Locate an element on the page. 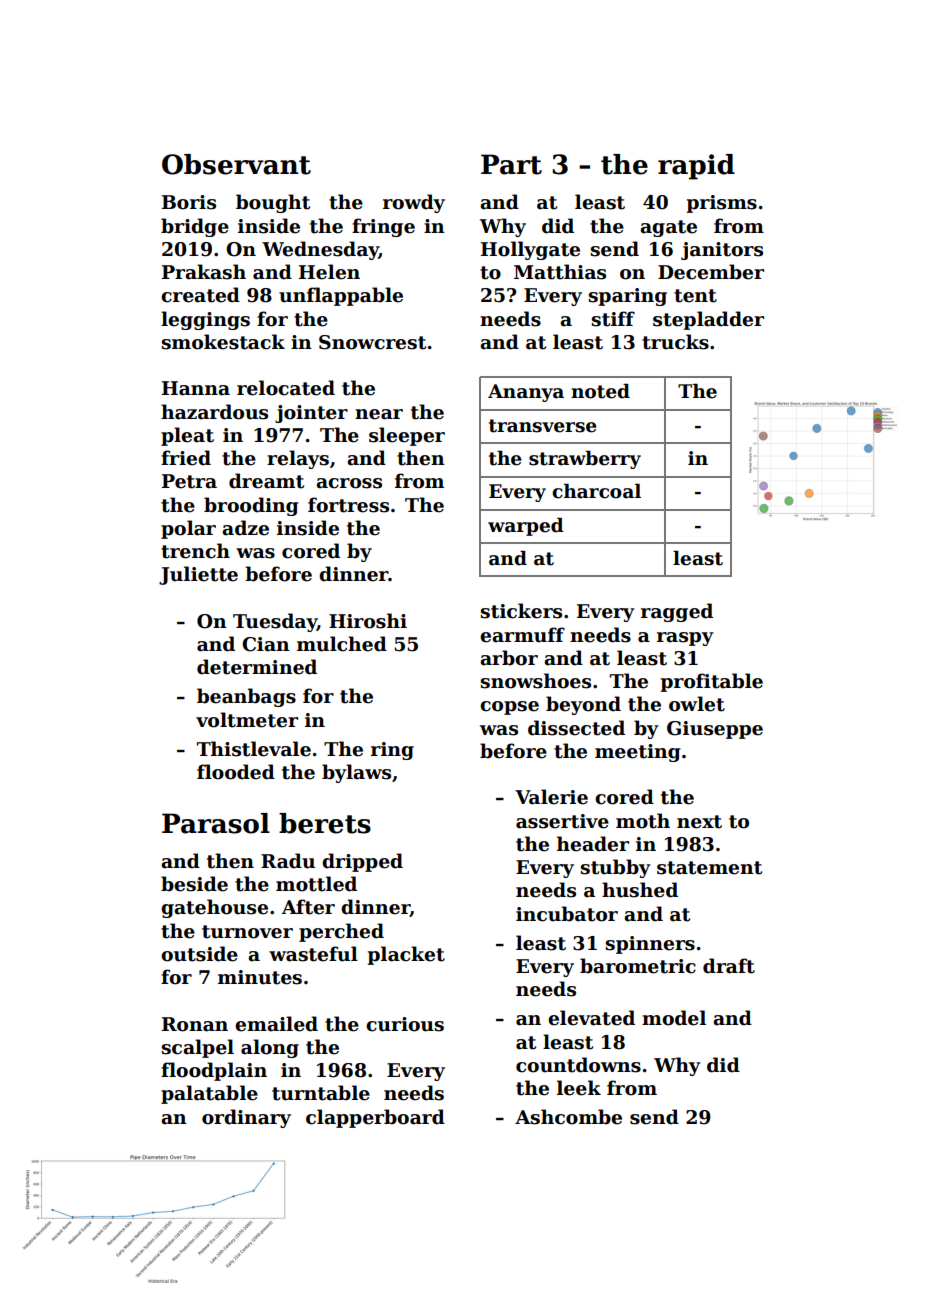 This image has height=1313, width=925. stiff is located at coordinates (613, 319).
